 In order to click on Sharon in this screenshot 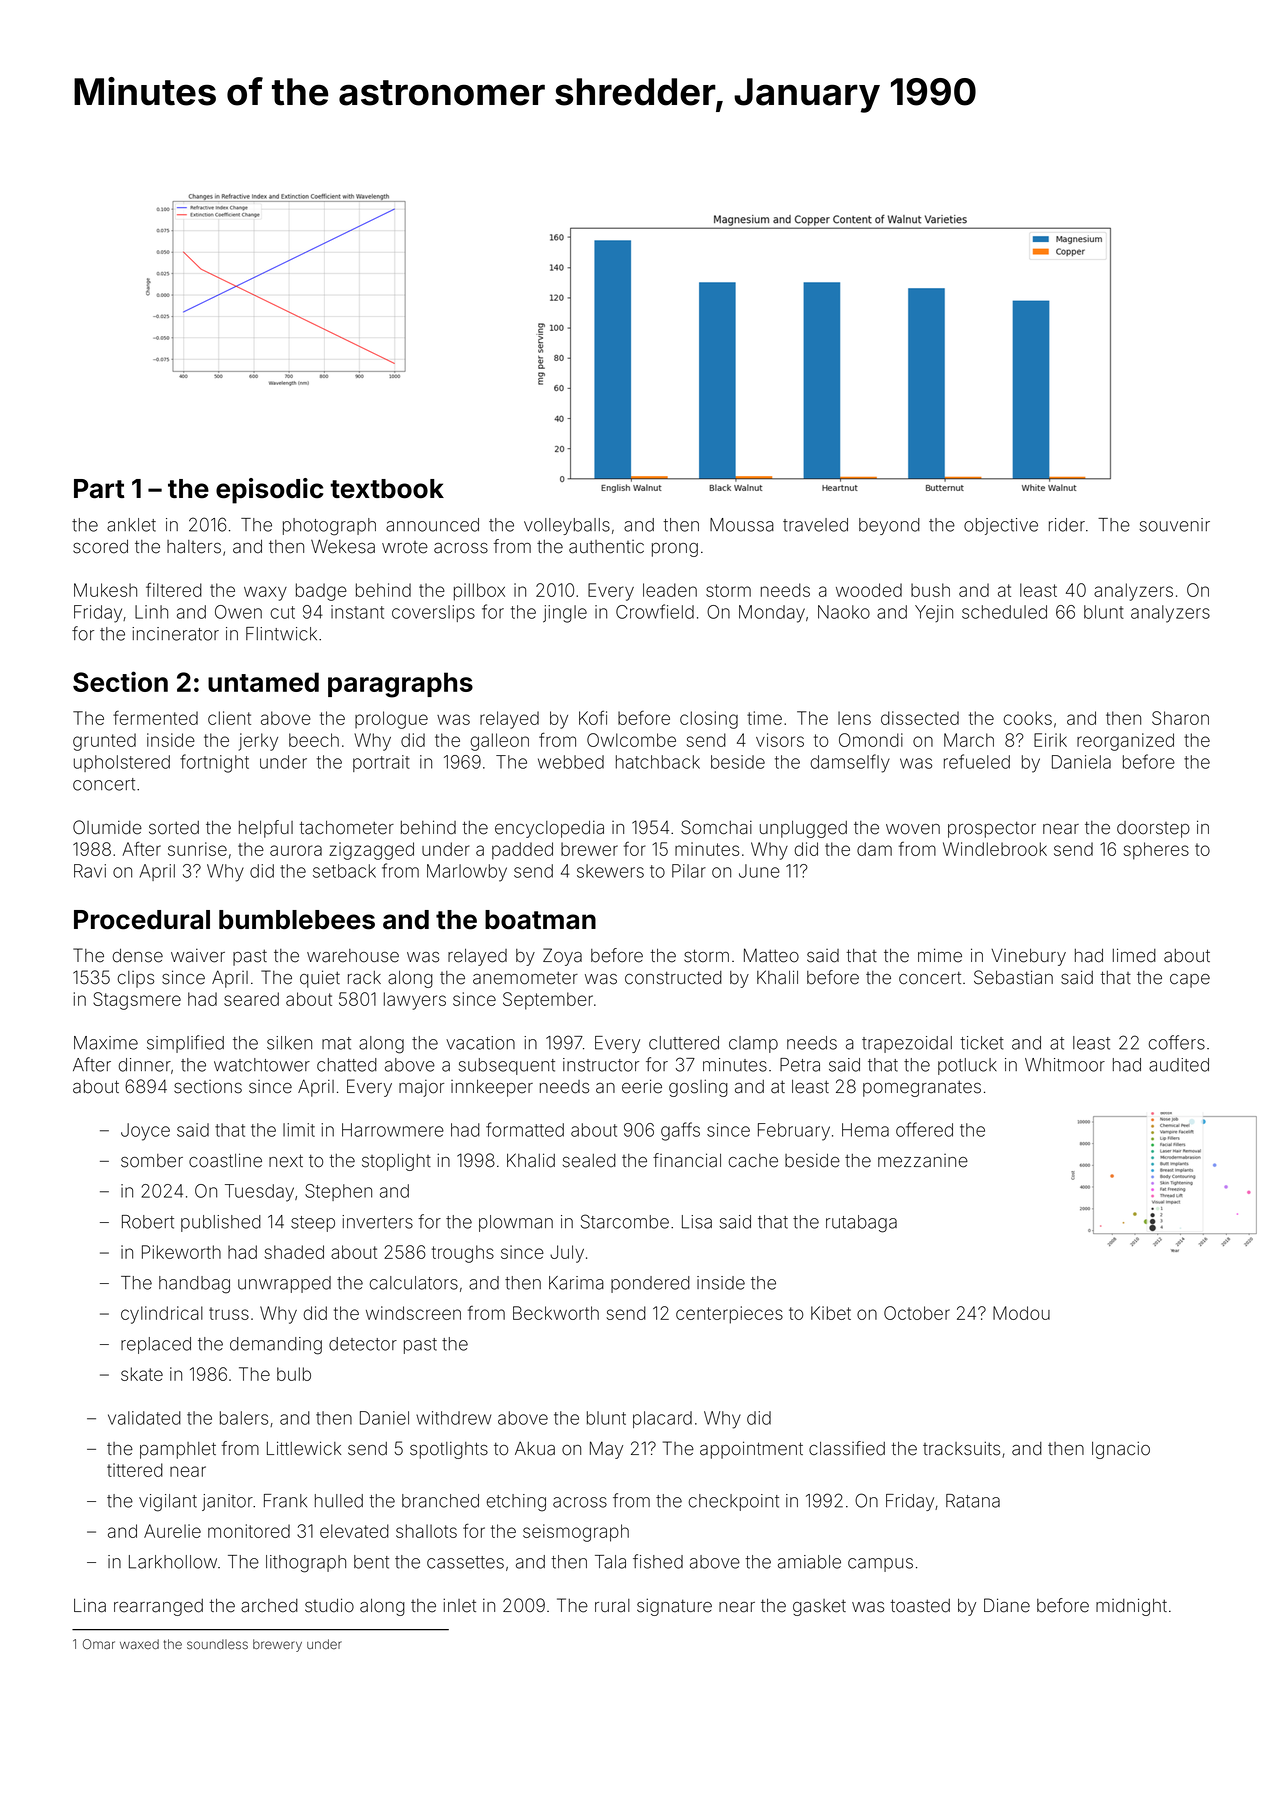, I will do `click(1180, 718)`.
